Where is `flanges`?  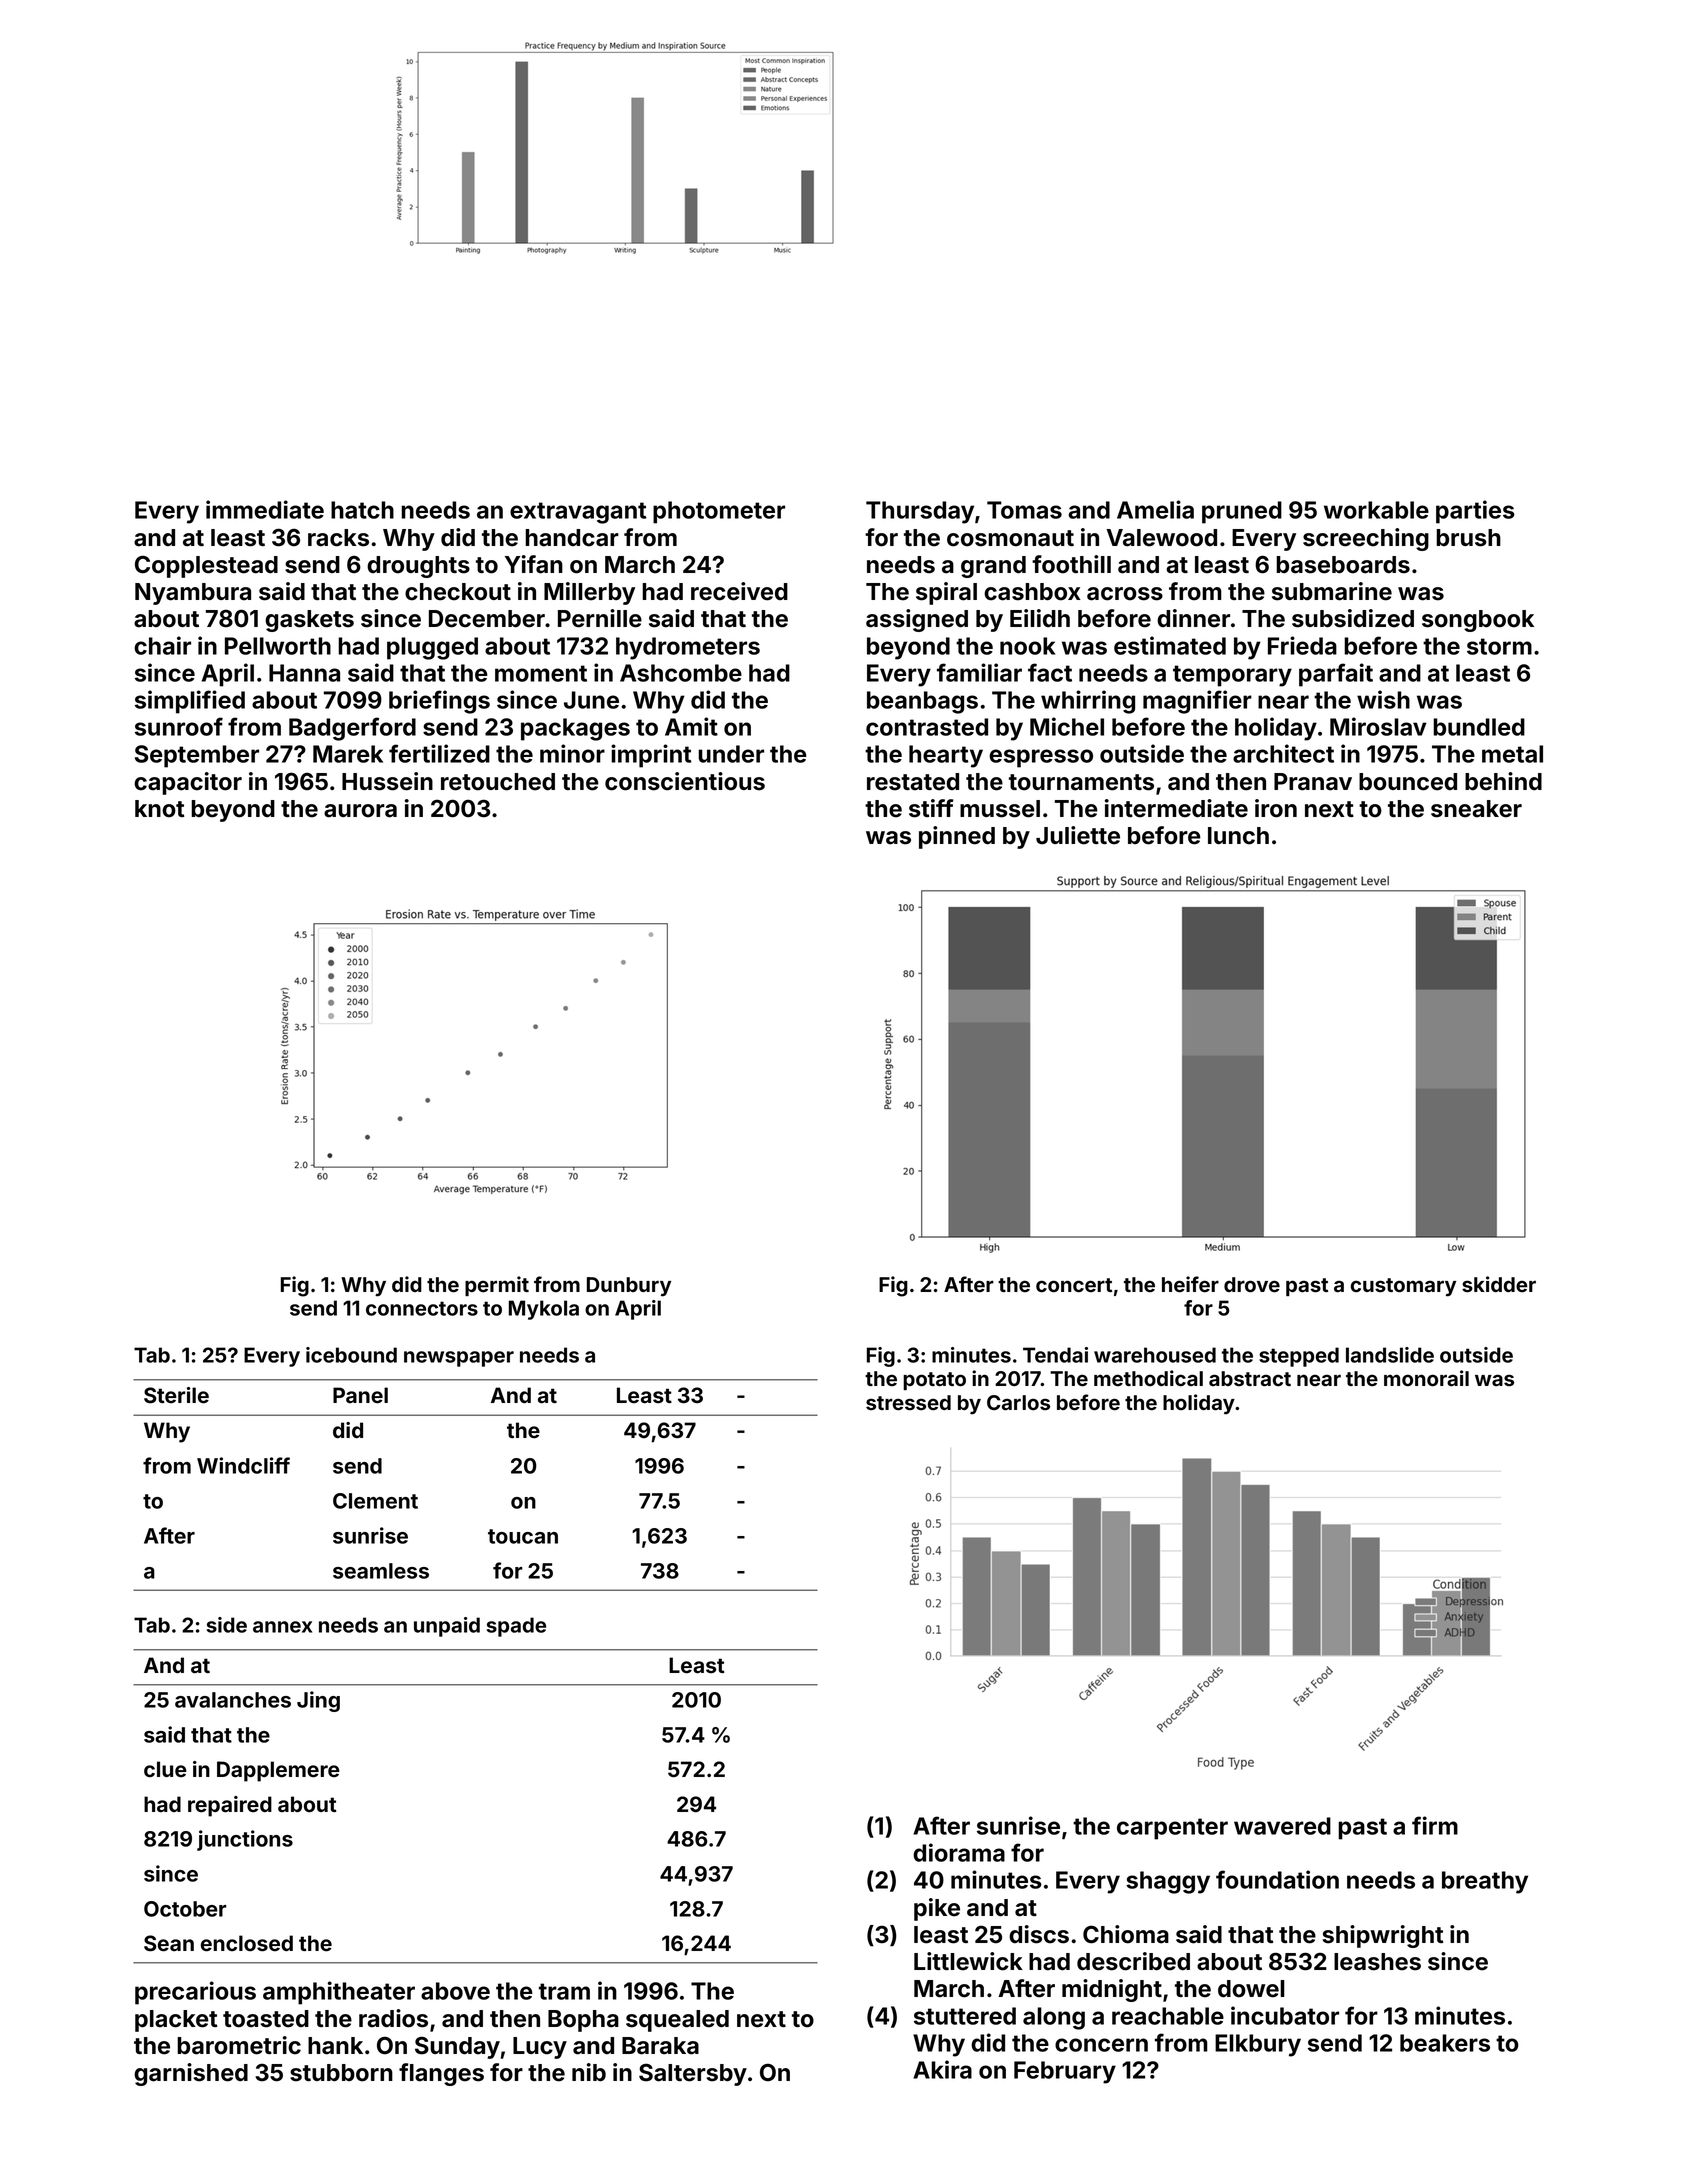
flanges is located at coordinates (441, 2074).
